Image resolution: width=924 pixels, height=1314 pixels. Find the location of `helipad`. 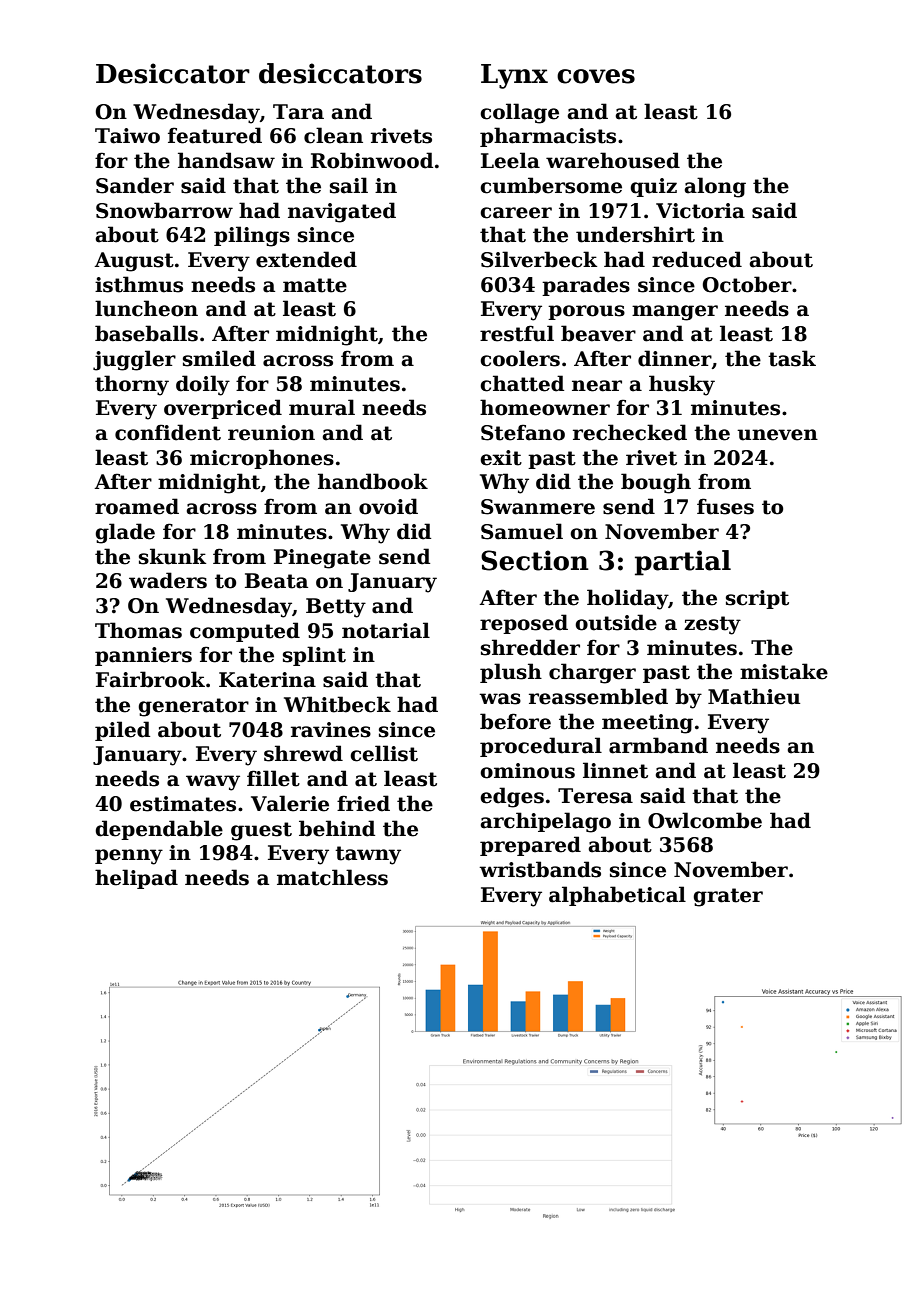

helipad is located at coordinates (136, 879).
